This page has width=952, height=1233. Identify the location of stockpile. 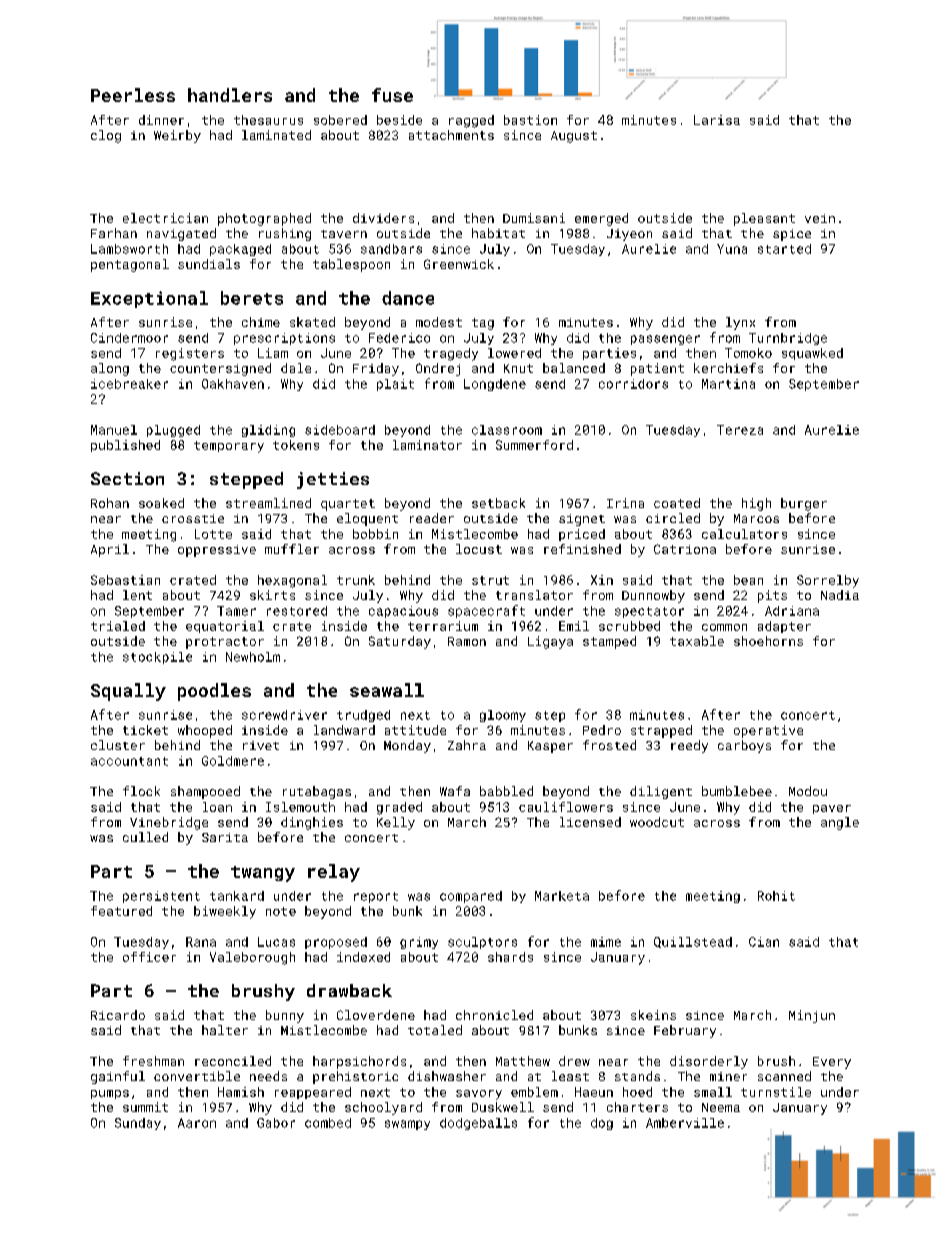
(157, 658).
